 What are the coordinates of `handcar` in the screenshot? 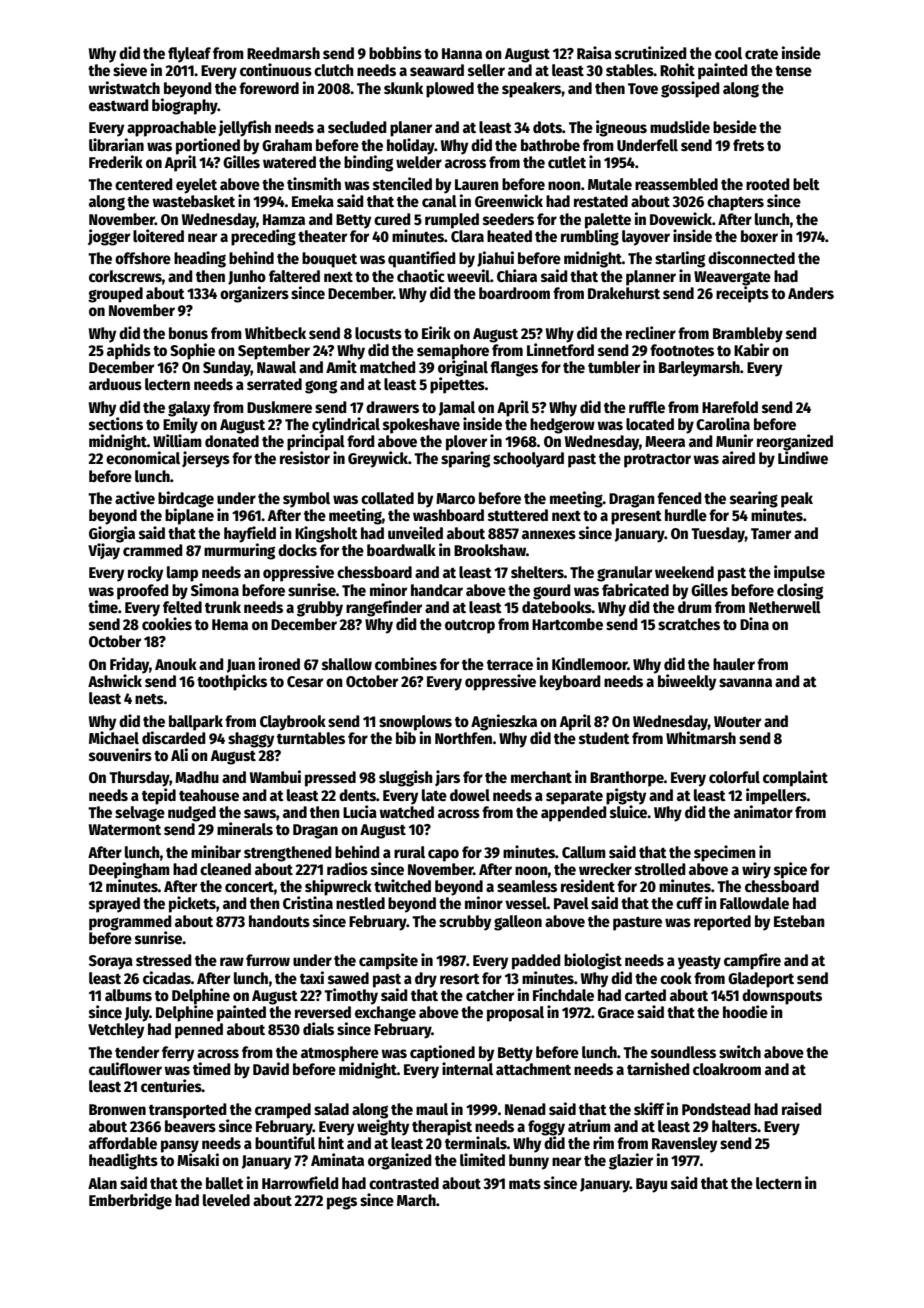 It's located at (437, 590).
